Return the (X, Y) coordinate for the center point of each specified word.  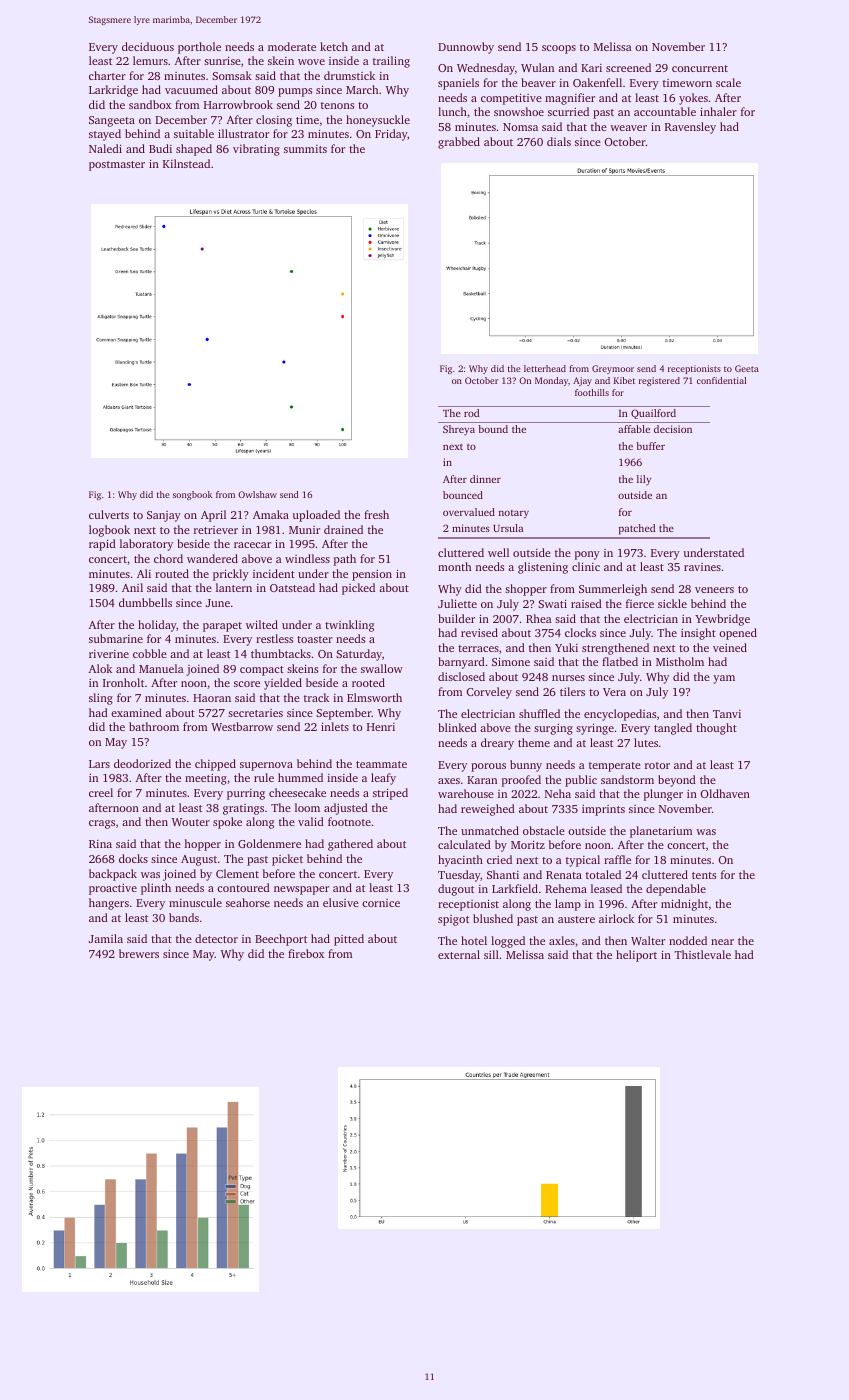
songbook (192, 495)
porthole (199, 48)
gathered (350, 845)
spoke (227, 823)
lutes (646, 742)
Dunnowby (466, 48)
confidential (721, 380)
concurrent (700, 68)
